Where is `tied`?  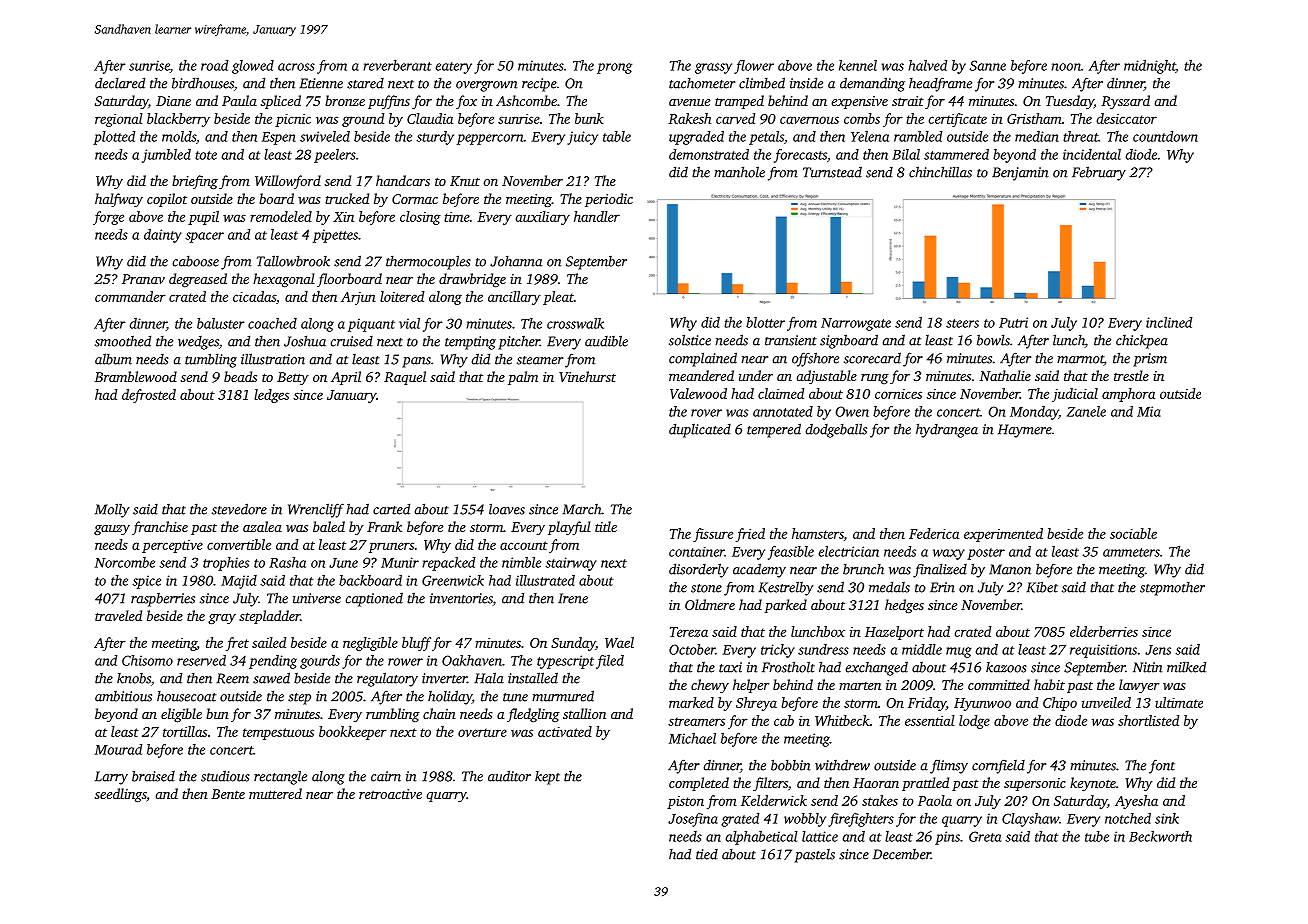
tied is located at coordinates (707, 854).
